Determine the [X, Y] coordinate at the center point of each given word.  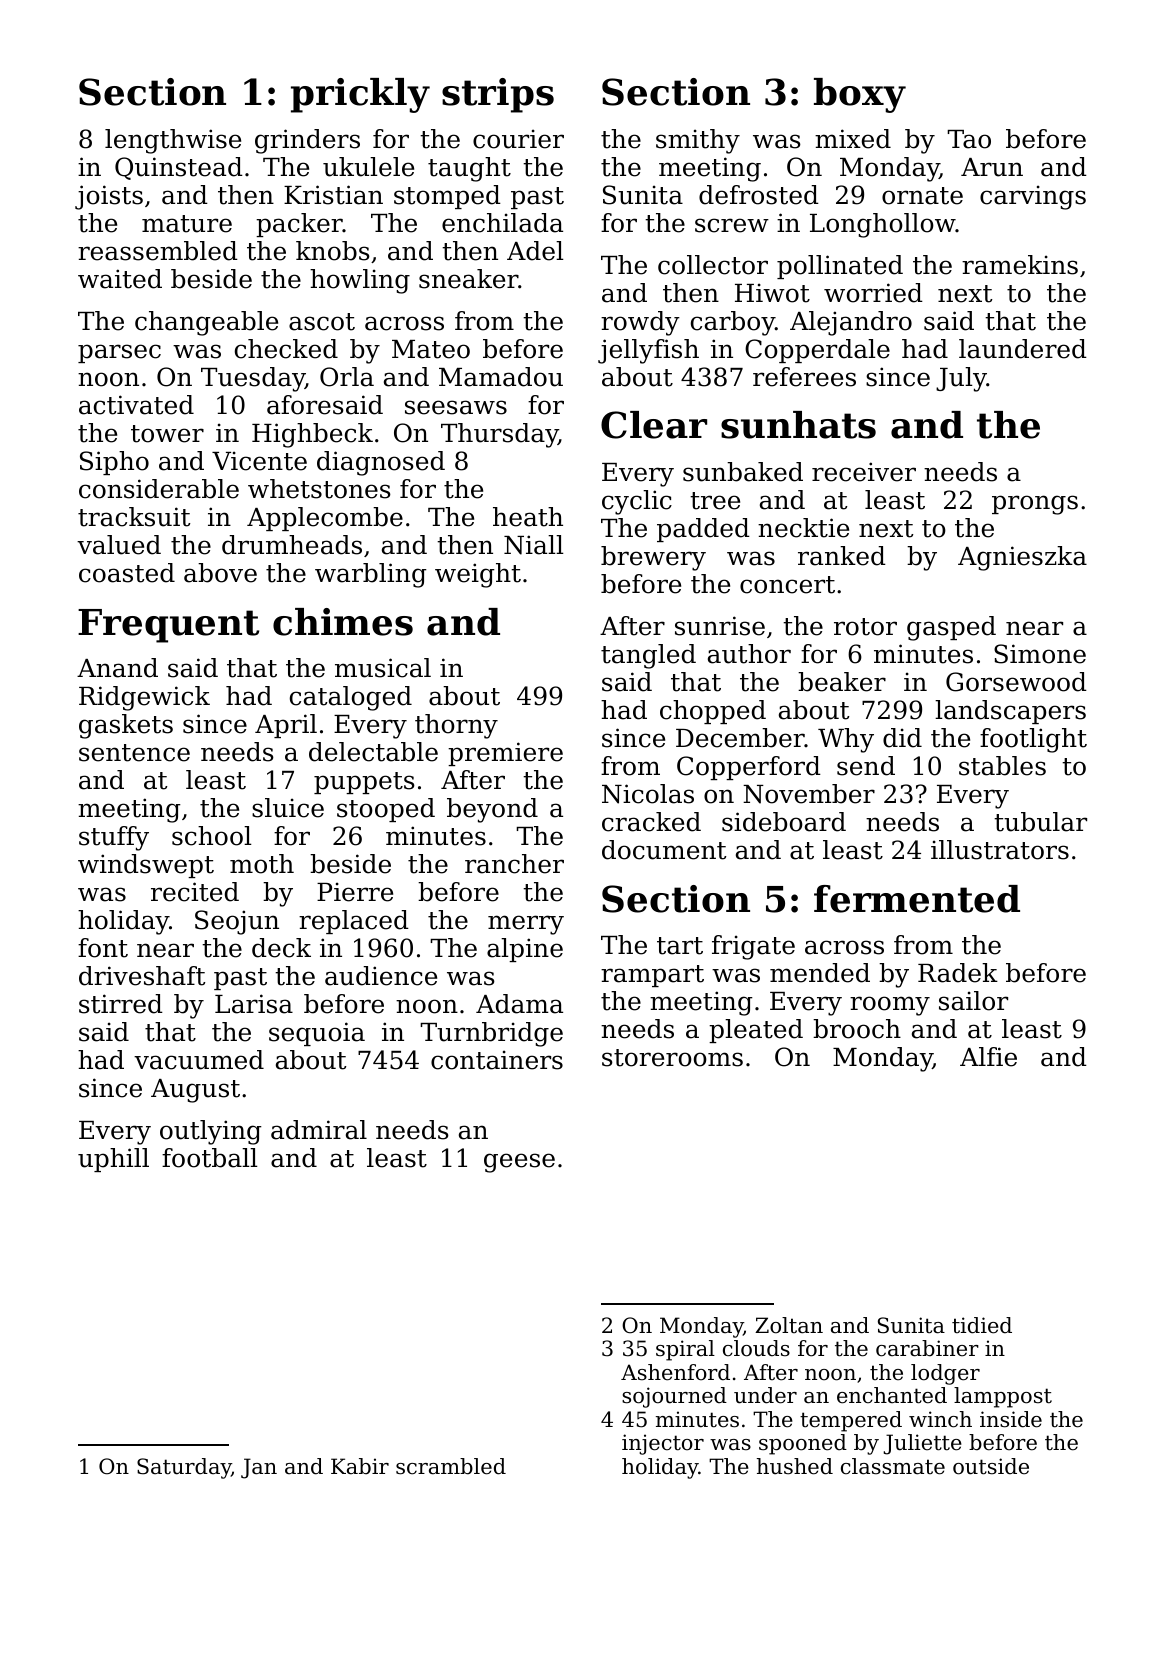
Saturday [184, 1468]
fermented [917, 899]
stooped [386, 810]
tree [715, 501]
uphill [113, 1160]
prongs [1035, 505]
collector [713, 265]
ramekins [1020, 265]
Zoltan [789, 1325]
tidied [982, 1325]
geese [519, 1163]
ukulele [368, 167]
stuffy [114, 838]
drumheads [292, 545]
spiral [685, 1350]
